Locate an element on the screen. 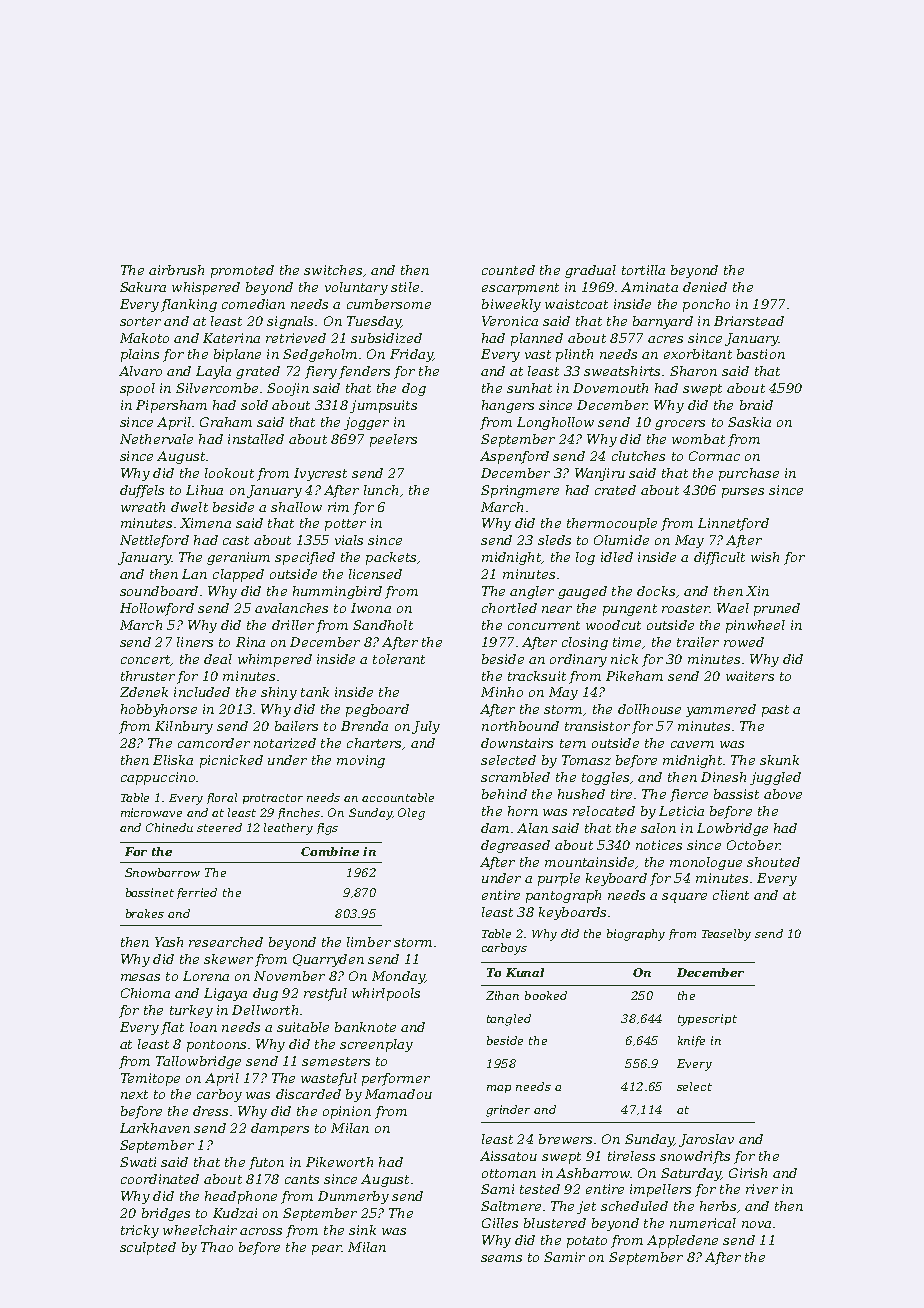 The width and height of the screenshot is (924, 1308). seams is located at coordinates (501, 1258).
